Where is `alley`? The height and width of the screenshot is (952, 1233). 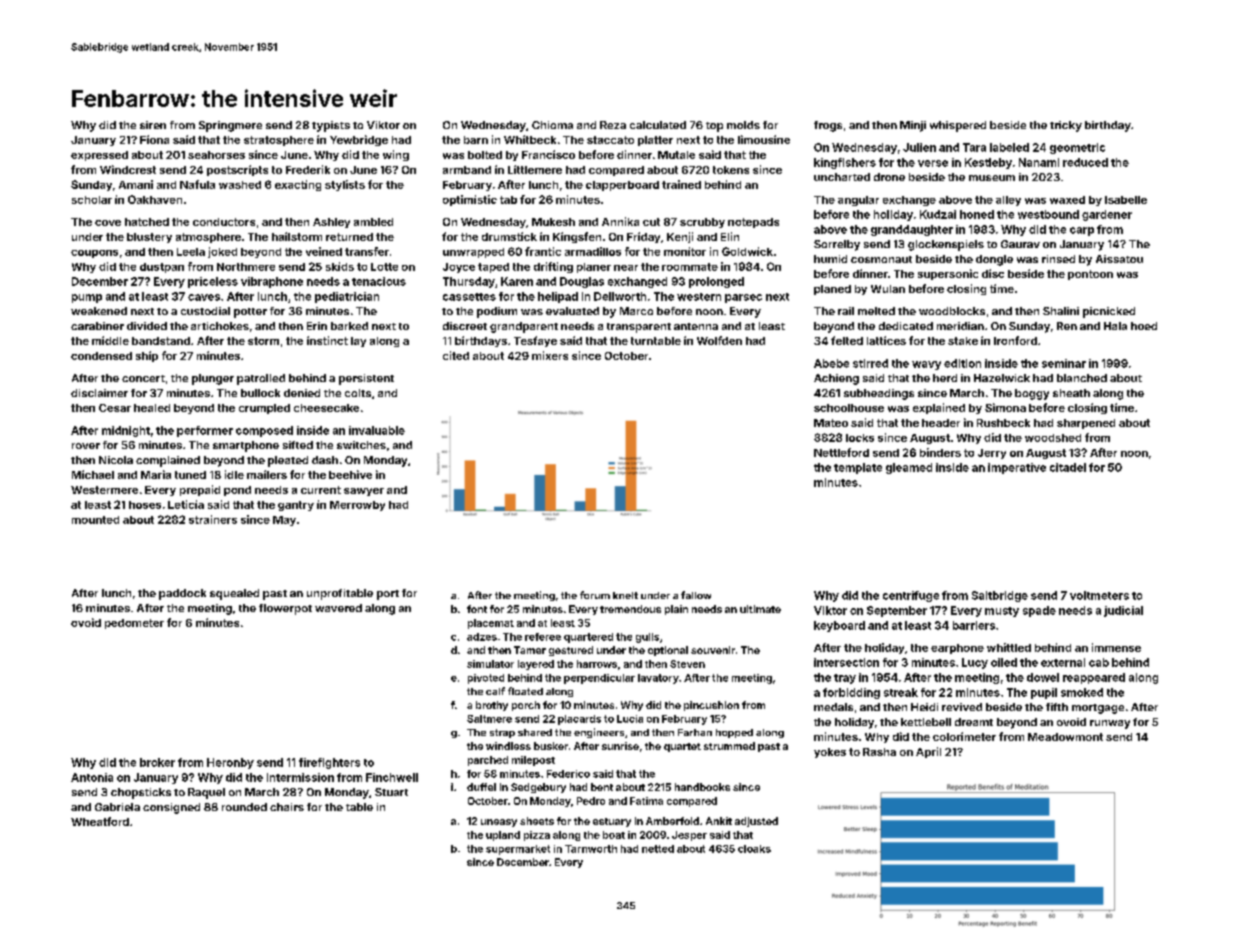
alley is located at coordinates (1008, 201).
